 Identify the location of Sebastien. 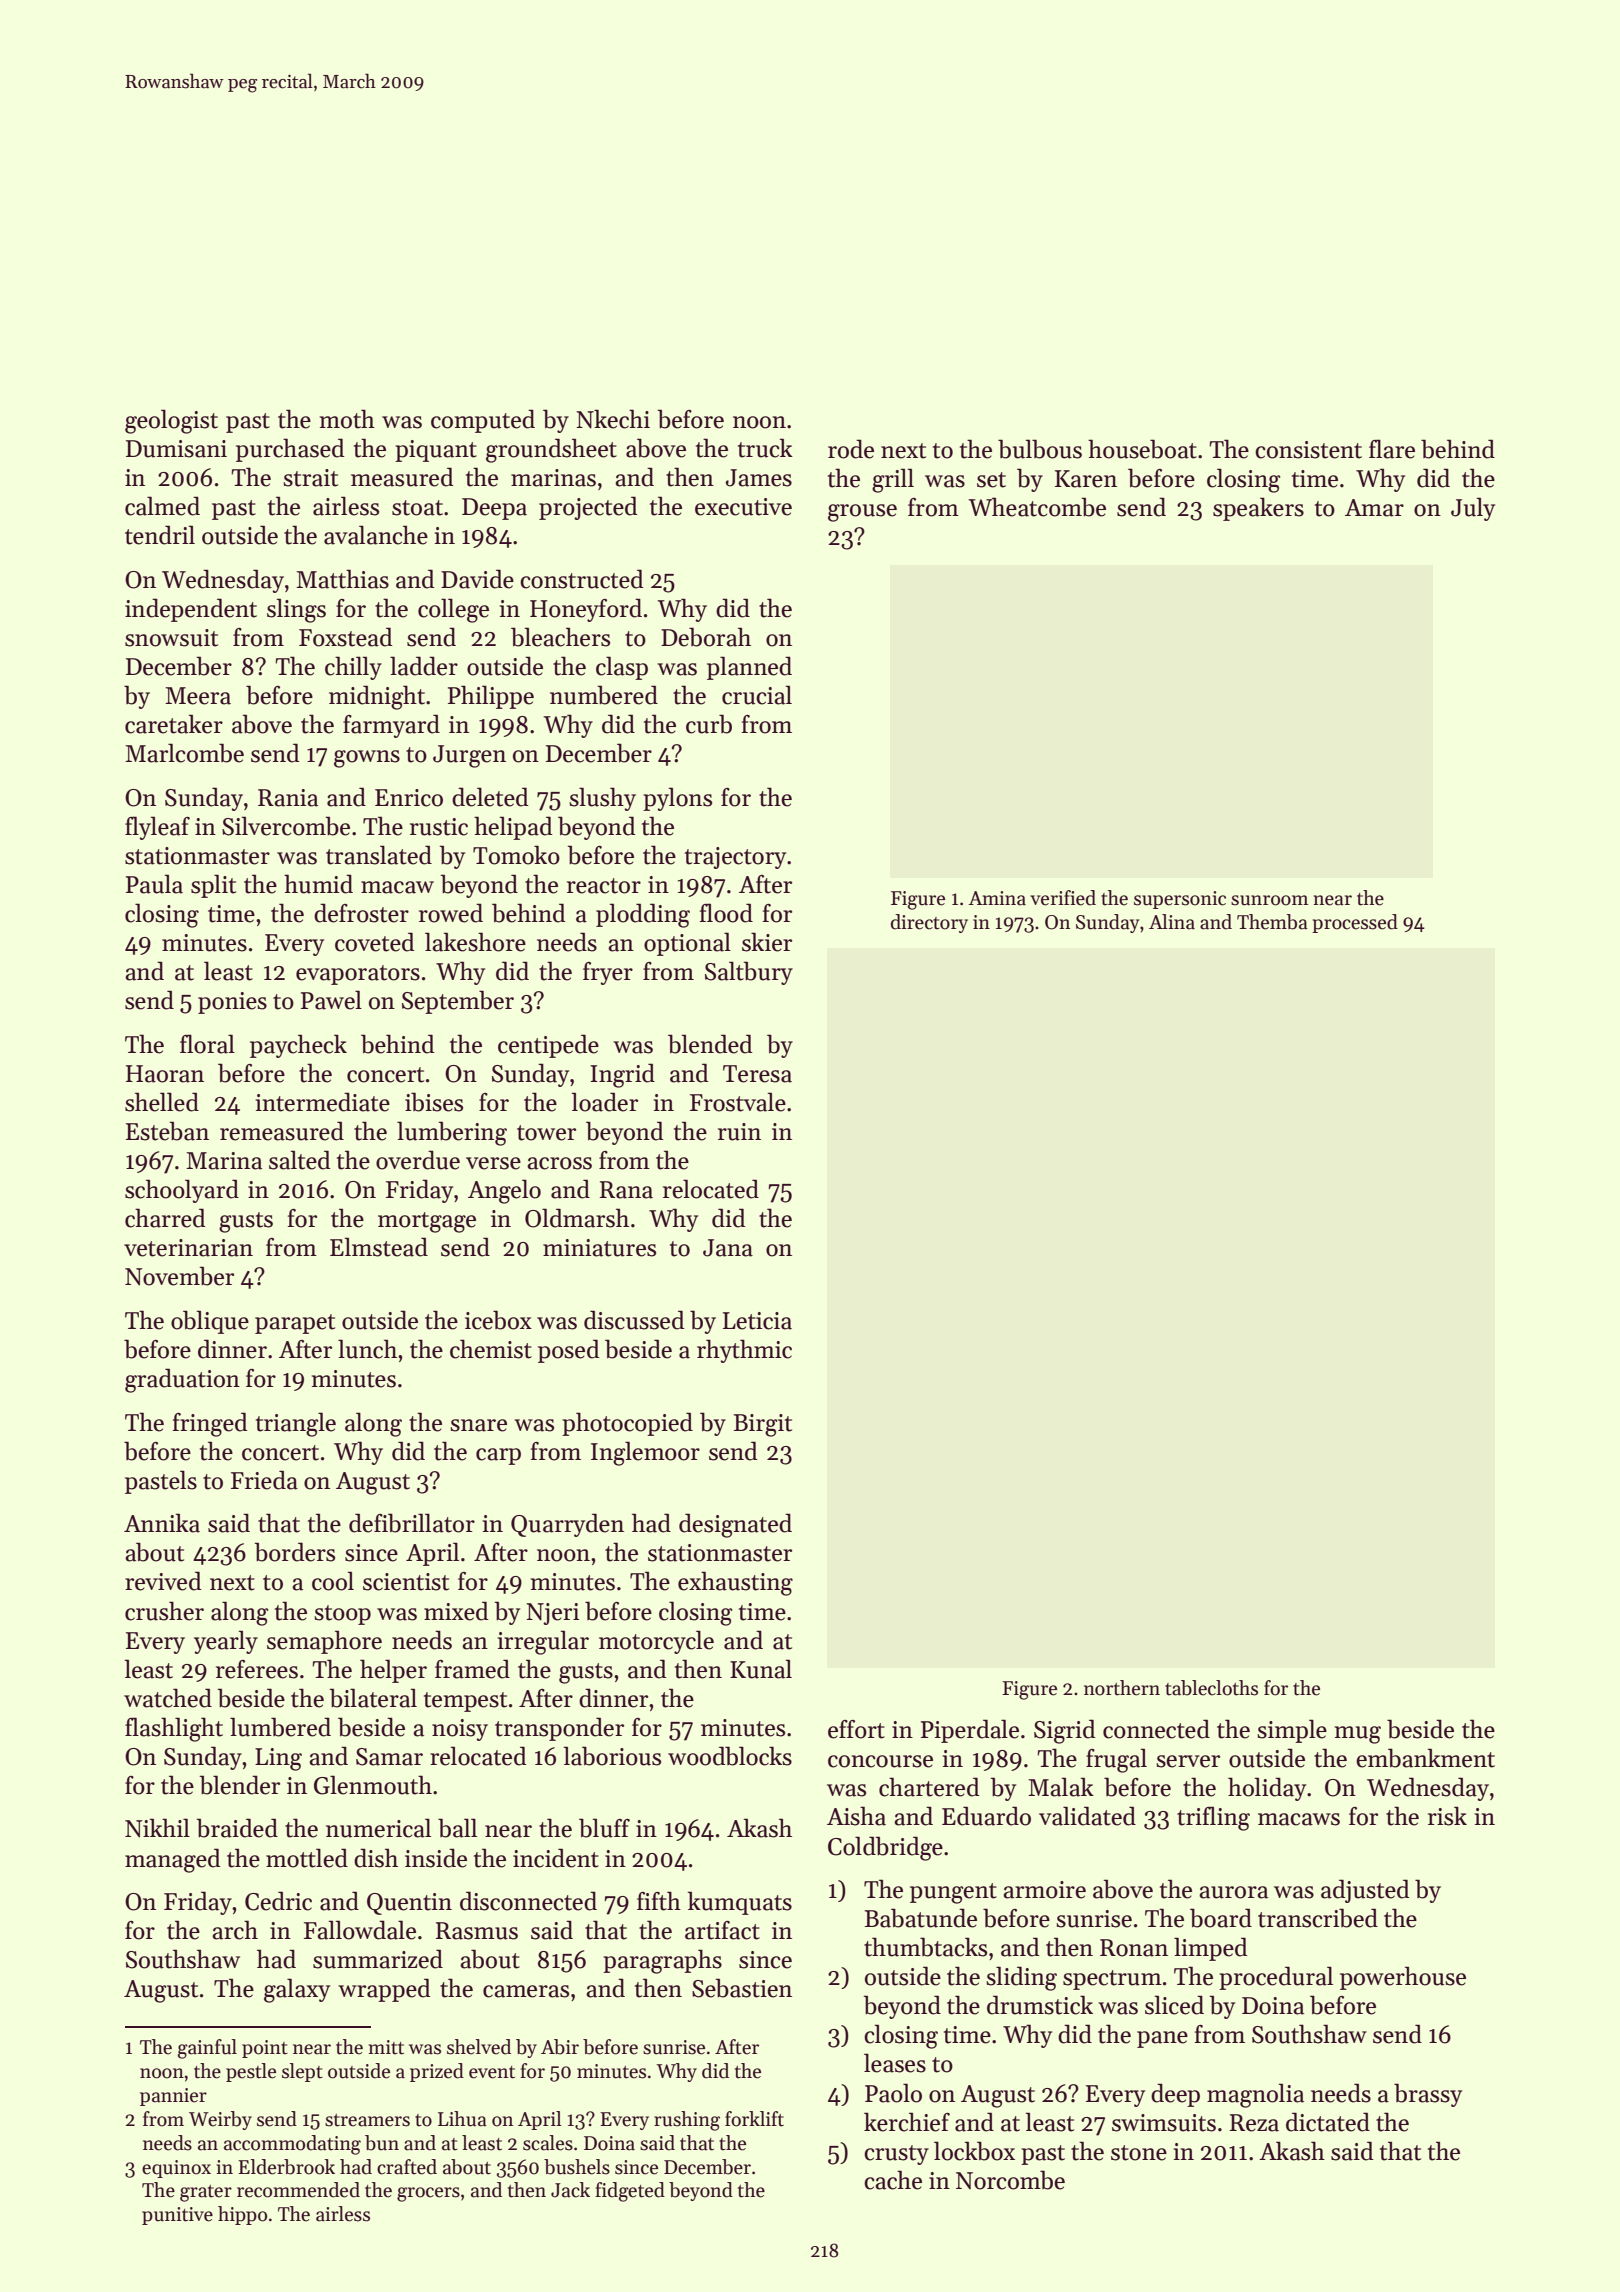
(742, 1988).
